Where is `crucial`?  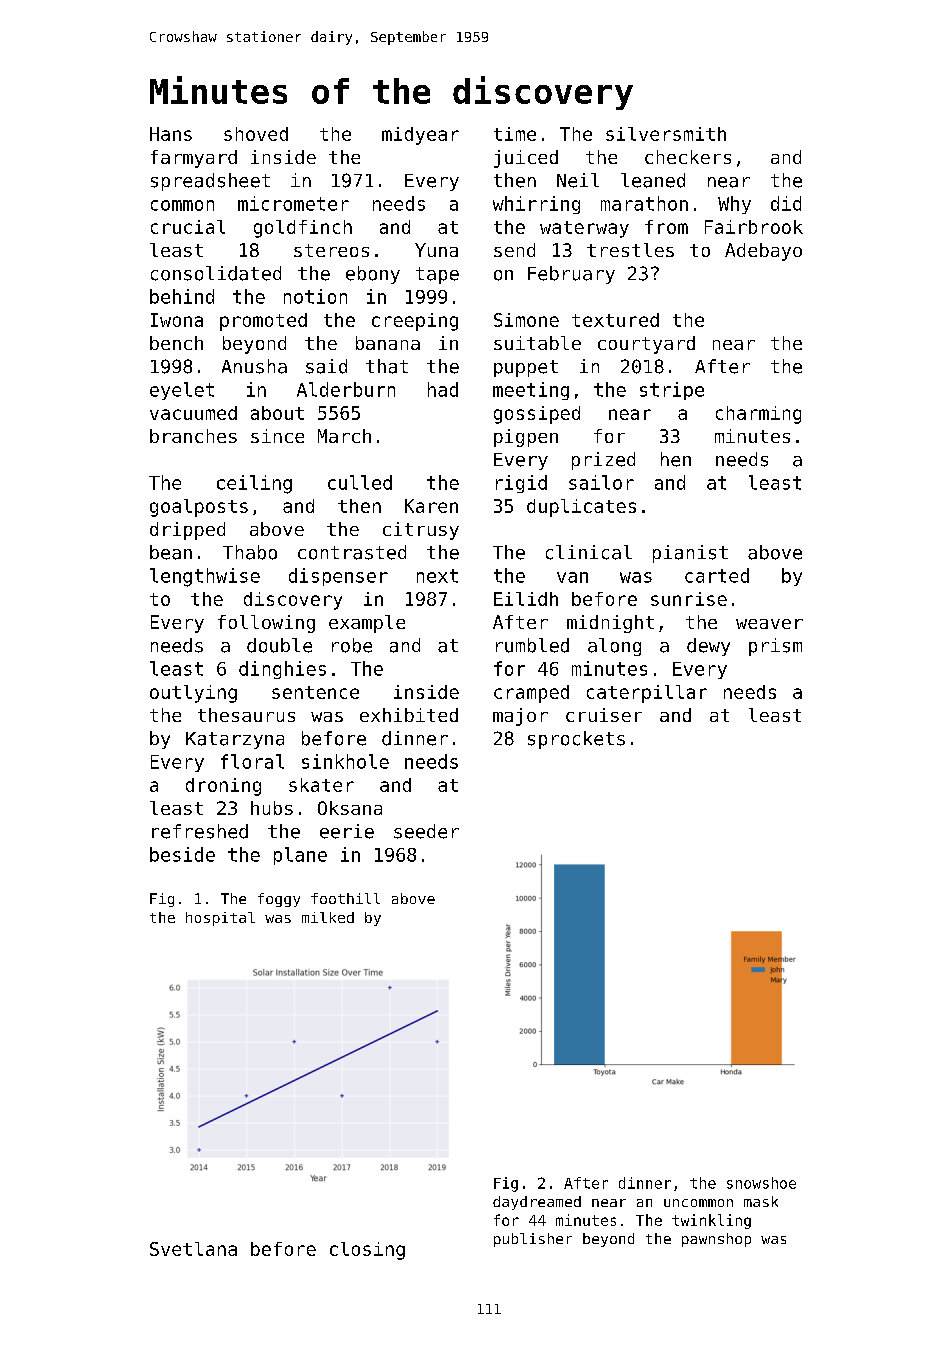 crucial is located at coordinates (188, 227).
